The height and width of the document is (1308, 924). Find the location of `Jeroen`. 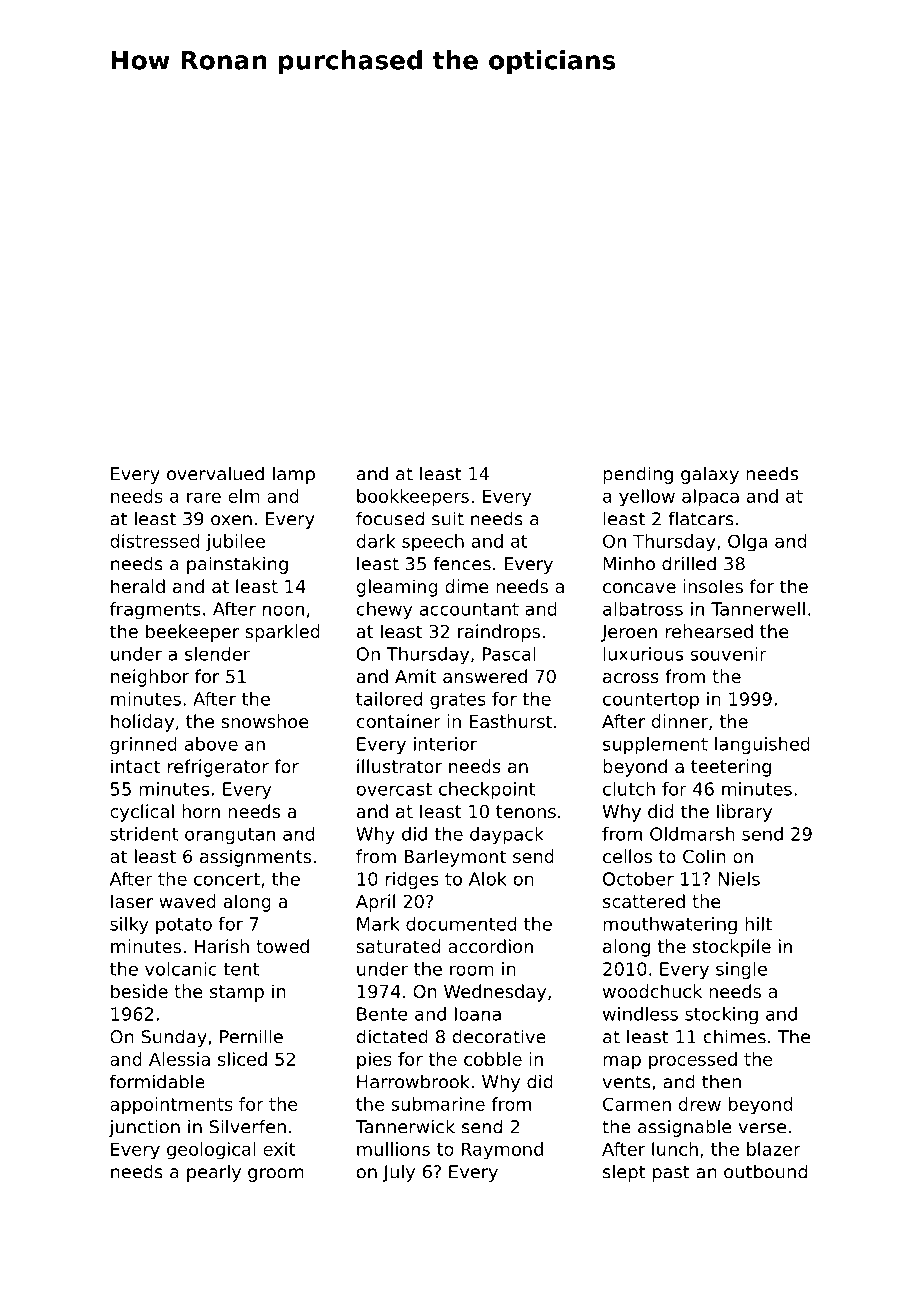

Jeroen is located at coordinates (629, 633).
